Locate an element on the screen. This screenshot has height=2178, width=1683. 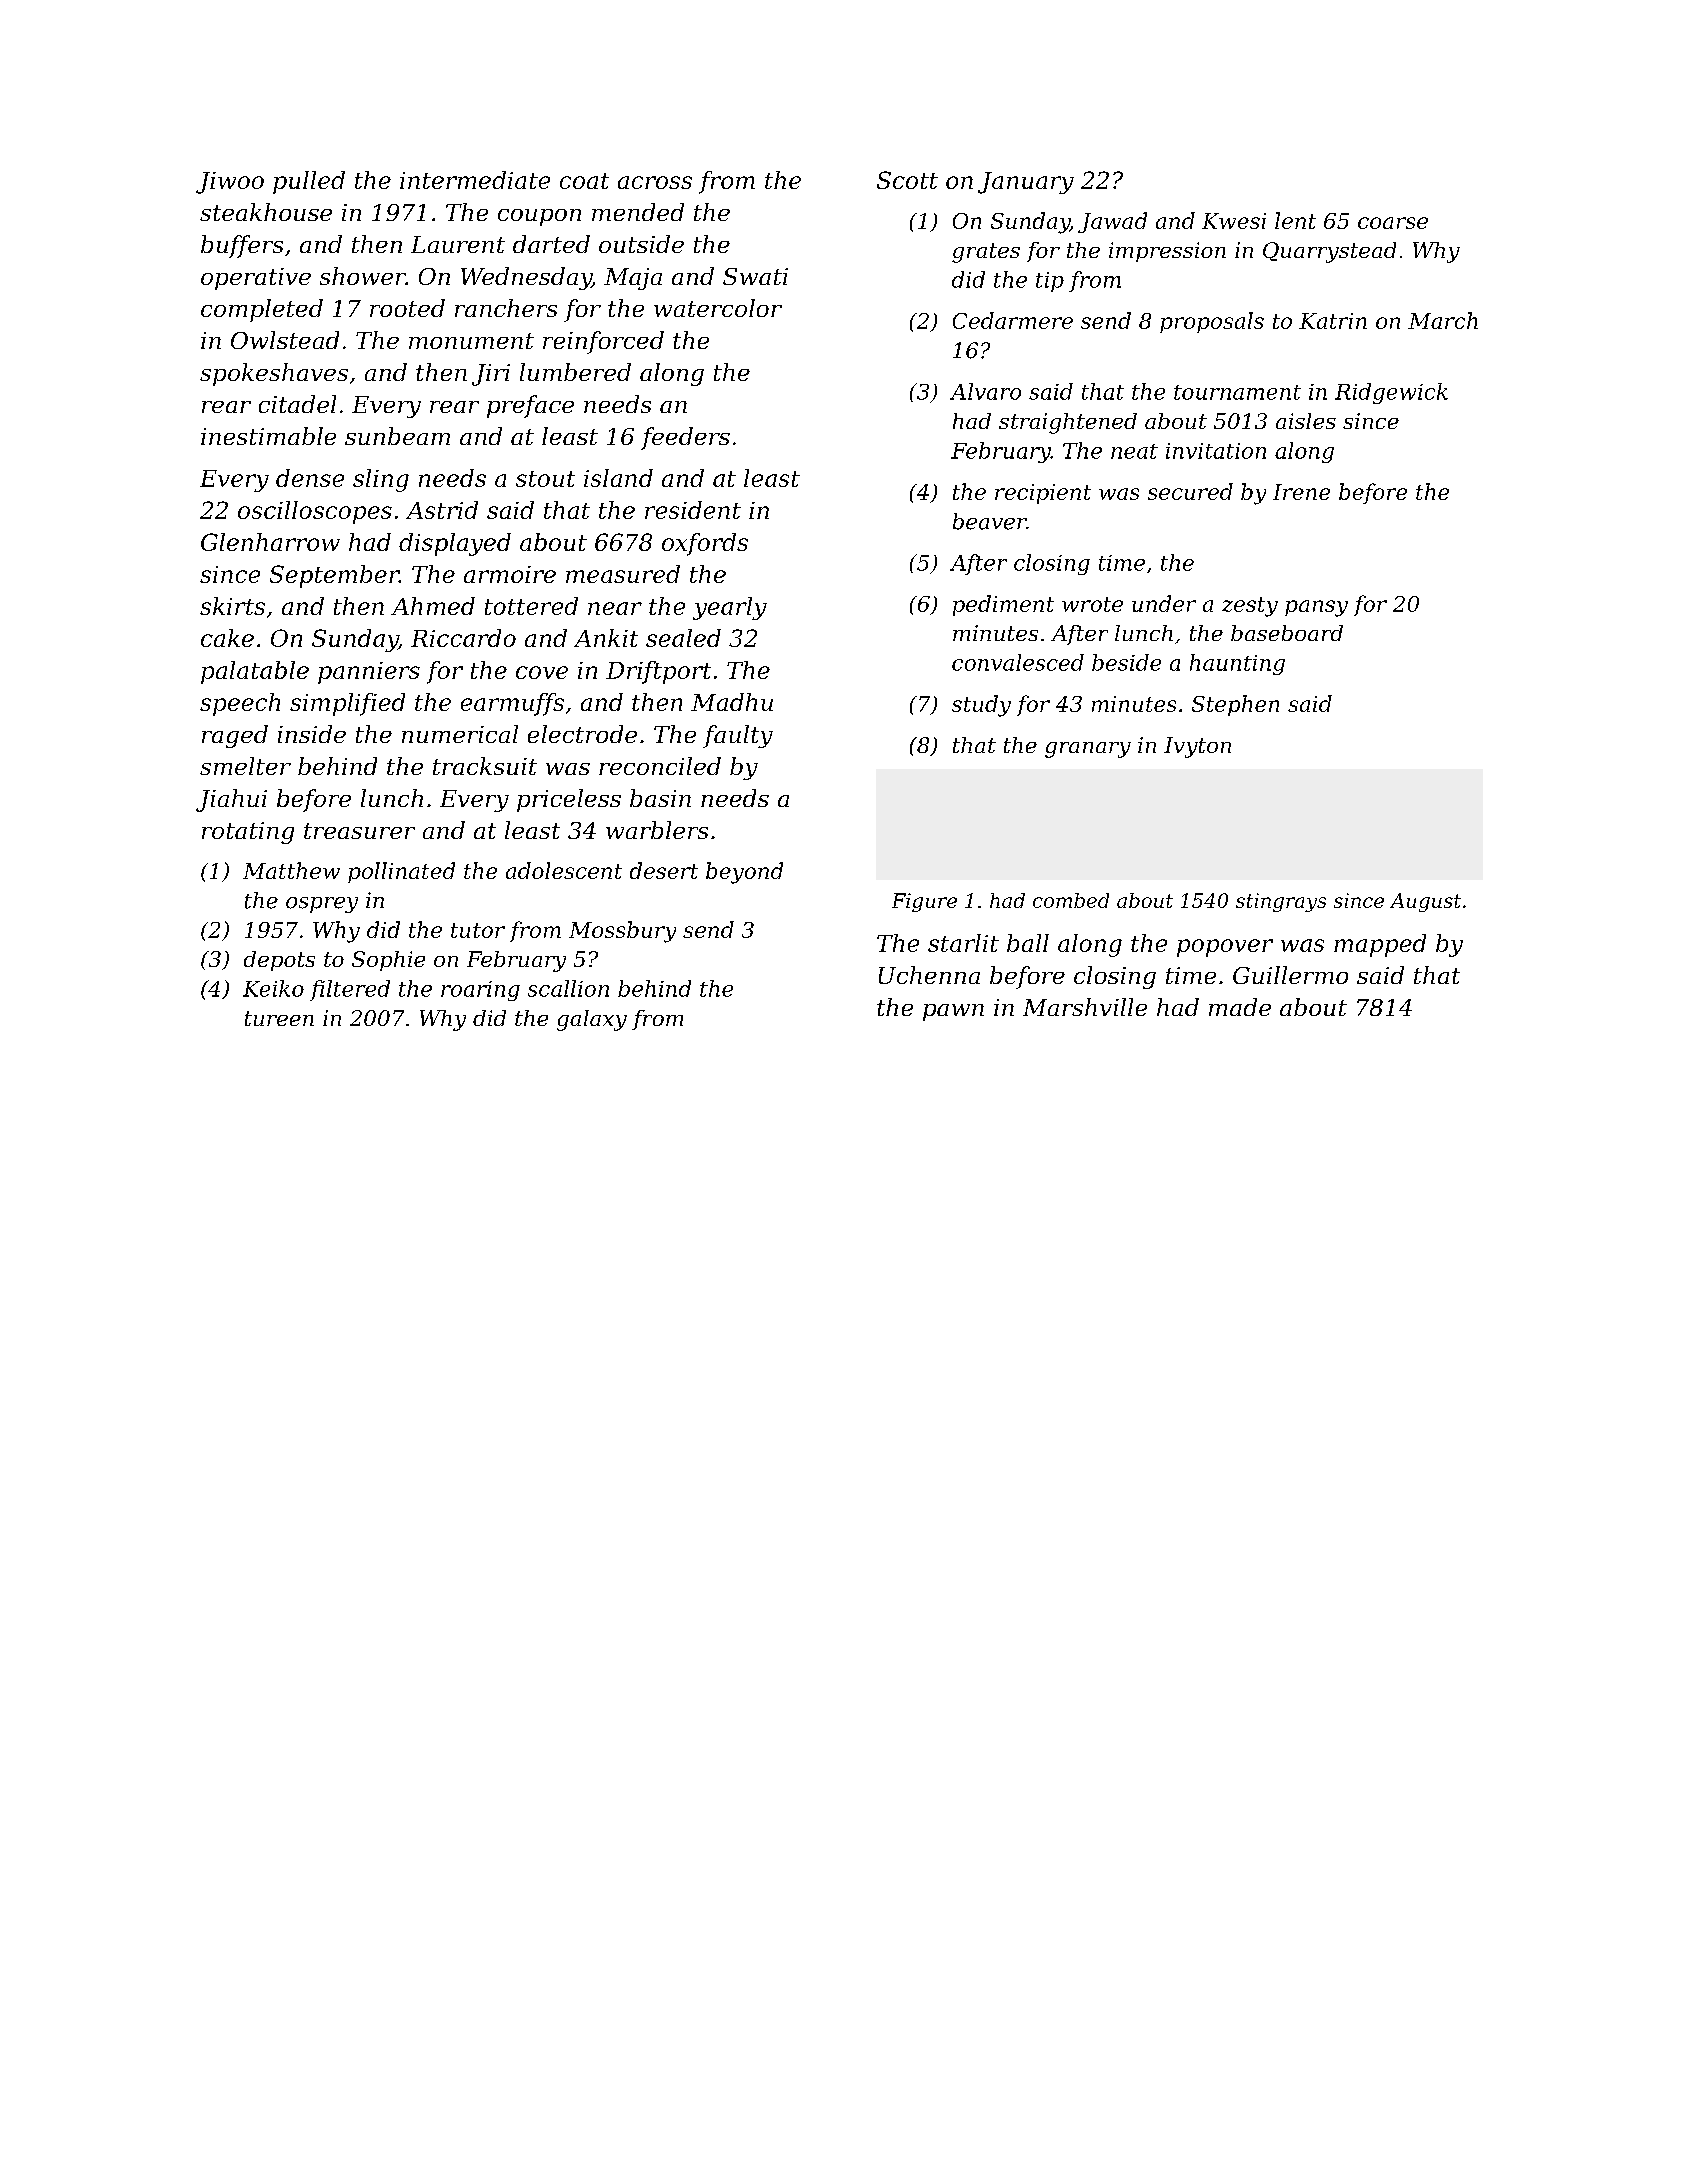
steakhouse is located at coordinates (266, 212).
